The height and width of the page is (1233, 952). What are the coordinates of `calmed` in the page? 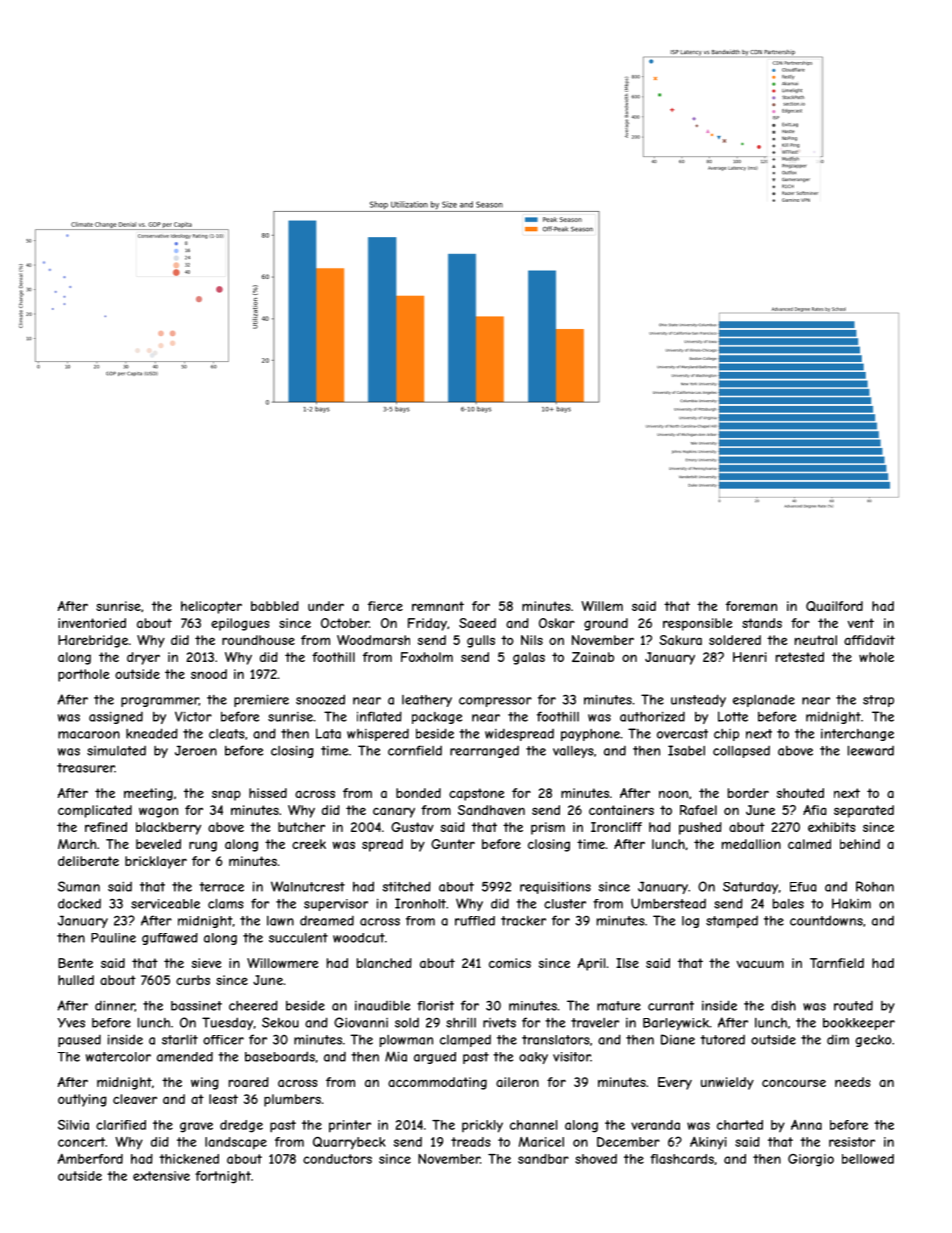 It's located at (809, 844).
